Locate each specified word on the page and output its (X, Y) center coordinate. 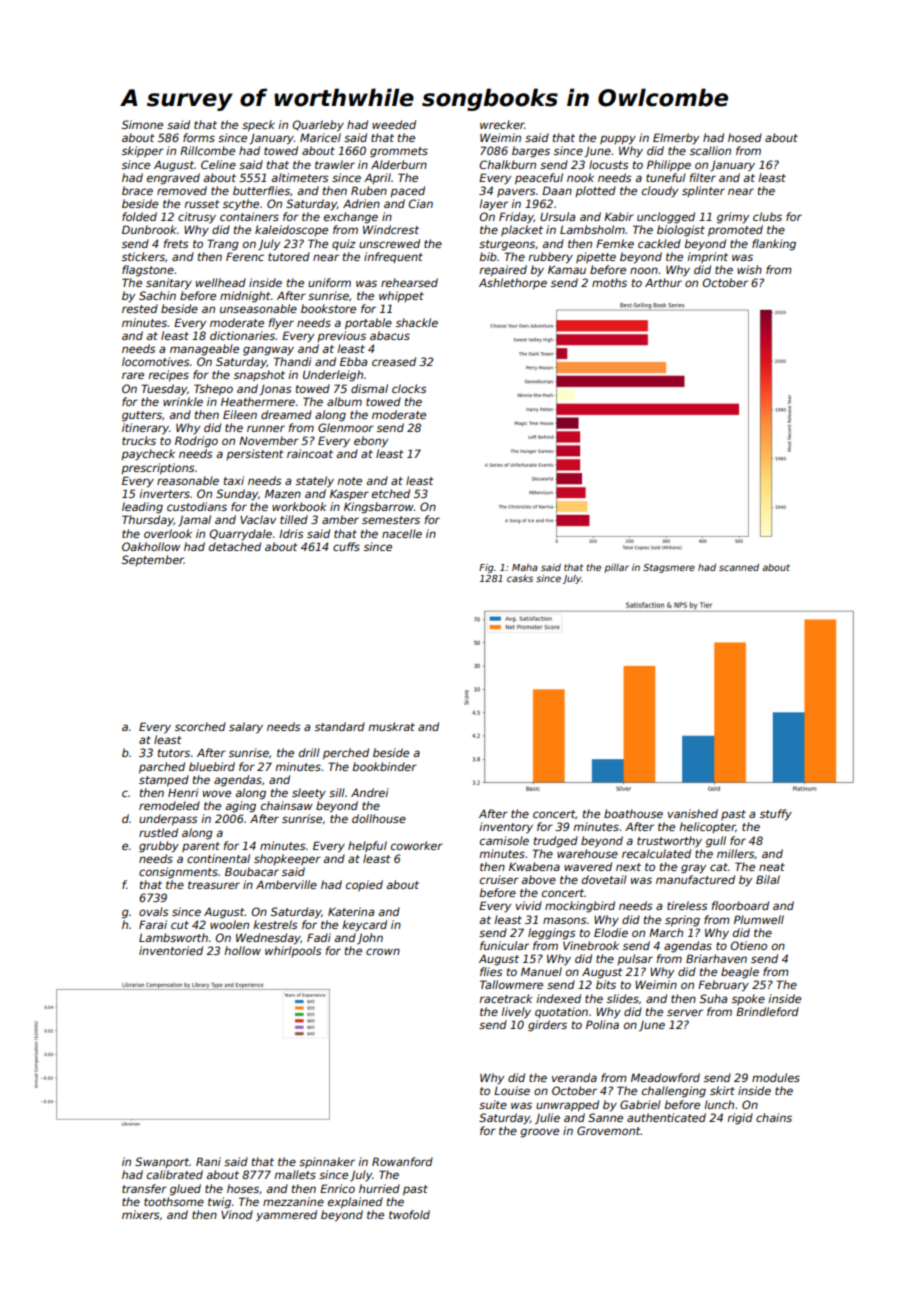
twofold (409, 1214)
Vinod (237, 1214)
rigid (740, 1119)
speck (258, 125)
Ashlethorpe (513, 283)
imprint (707, 257)
